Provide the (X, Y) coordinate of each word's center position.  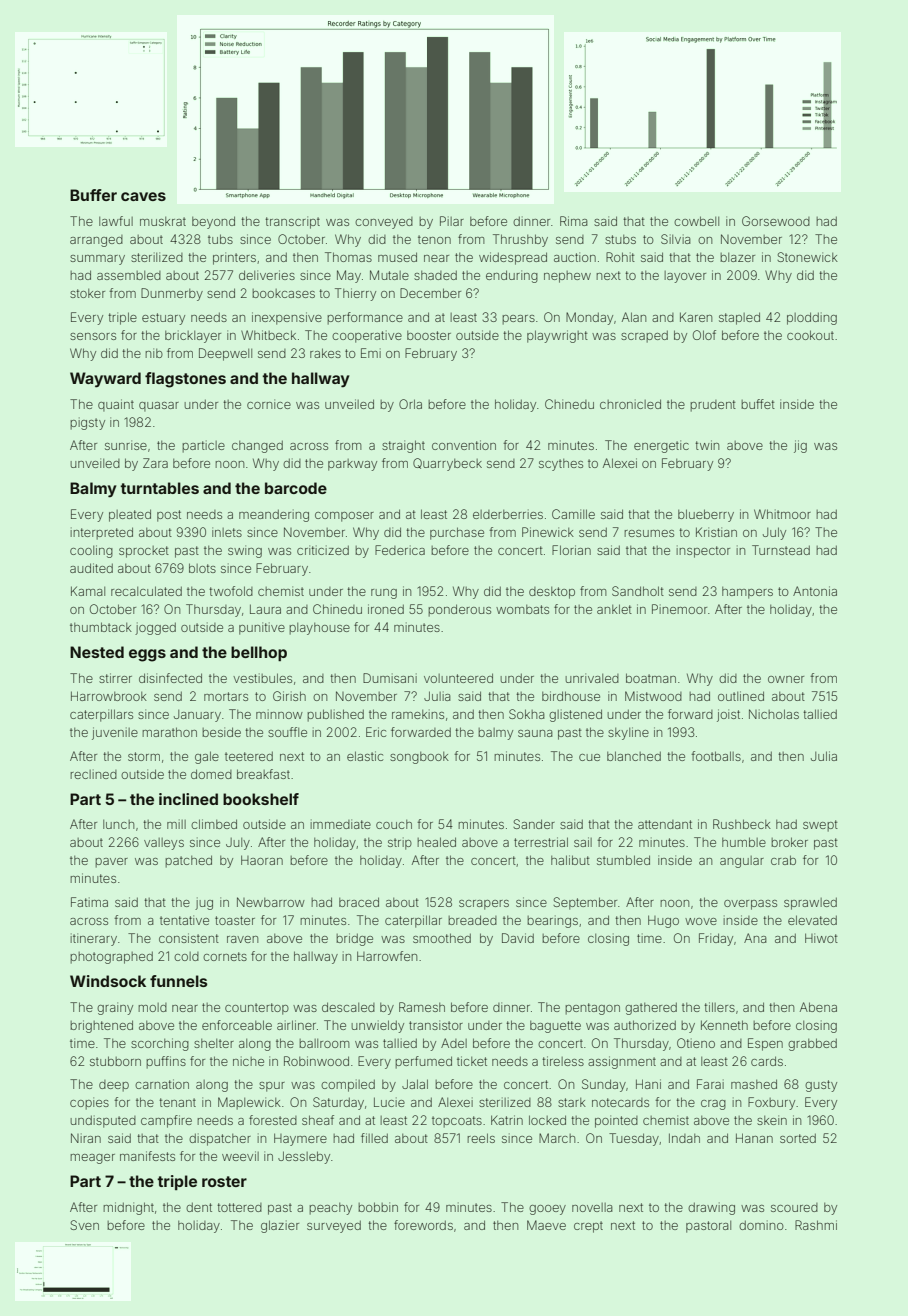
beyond (213, 222)
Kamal (88, 591)
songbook (419, 758)
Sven (84, 1225)
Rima (574, 221)
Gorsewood (776, 221)
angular (742, 862)
